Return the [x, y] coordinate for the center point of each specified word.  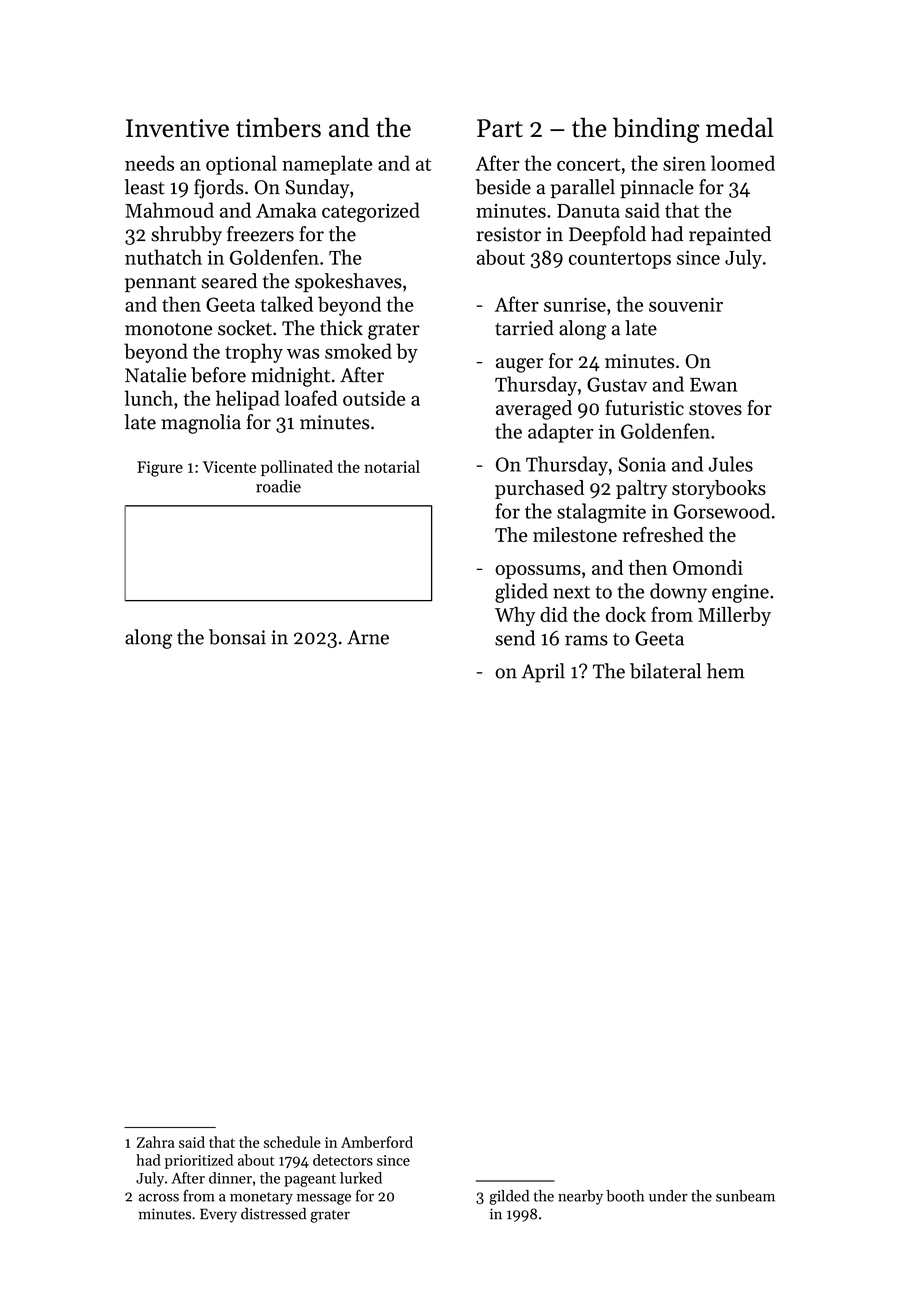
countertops [620, 260]
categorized [371, 212]
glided [521, 593]
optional [241, 165]
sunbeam [745, 1196]
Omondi [708, 567]
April [543, 673]
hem [726, 671]
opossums [538, 572]
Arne [368, 637]
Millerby [734, 616]
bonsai [237, 637]
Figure [160, 469]
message [324, 1199]
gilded [509, 1197]
